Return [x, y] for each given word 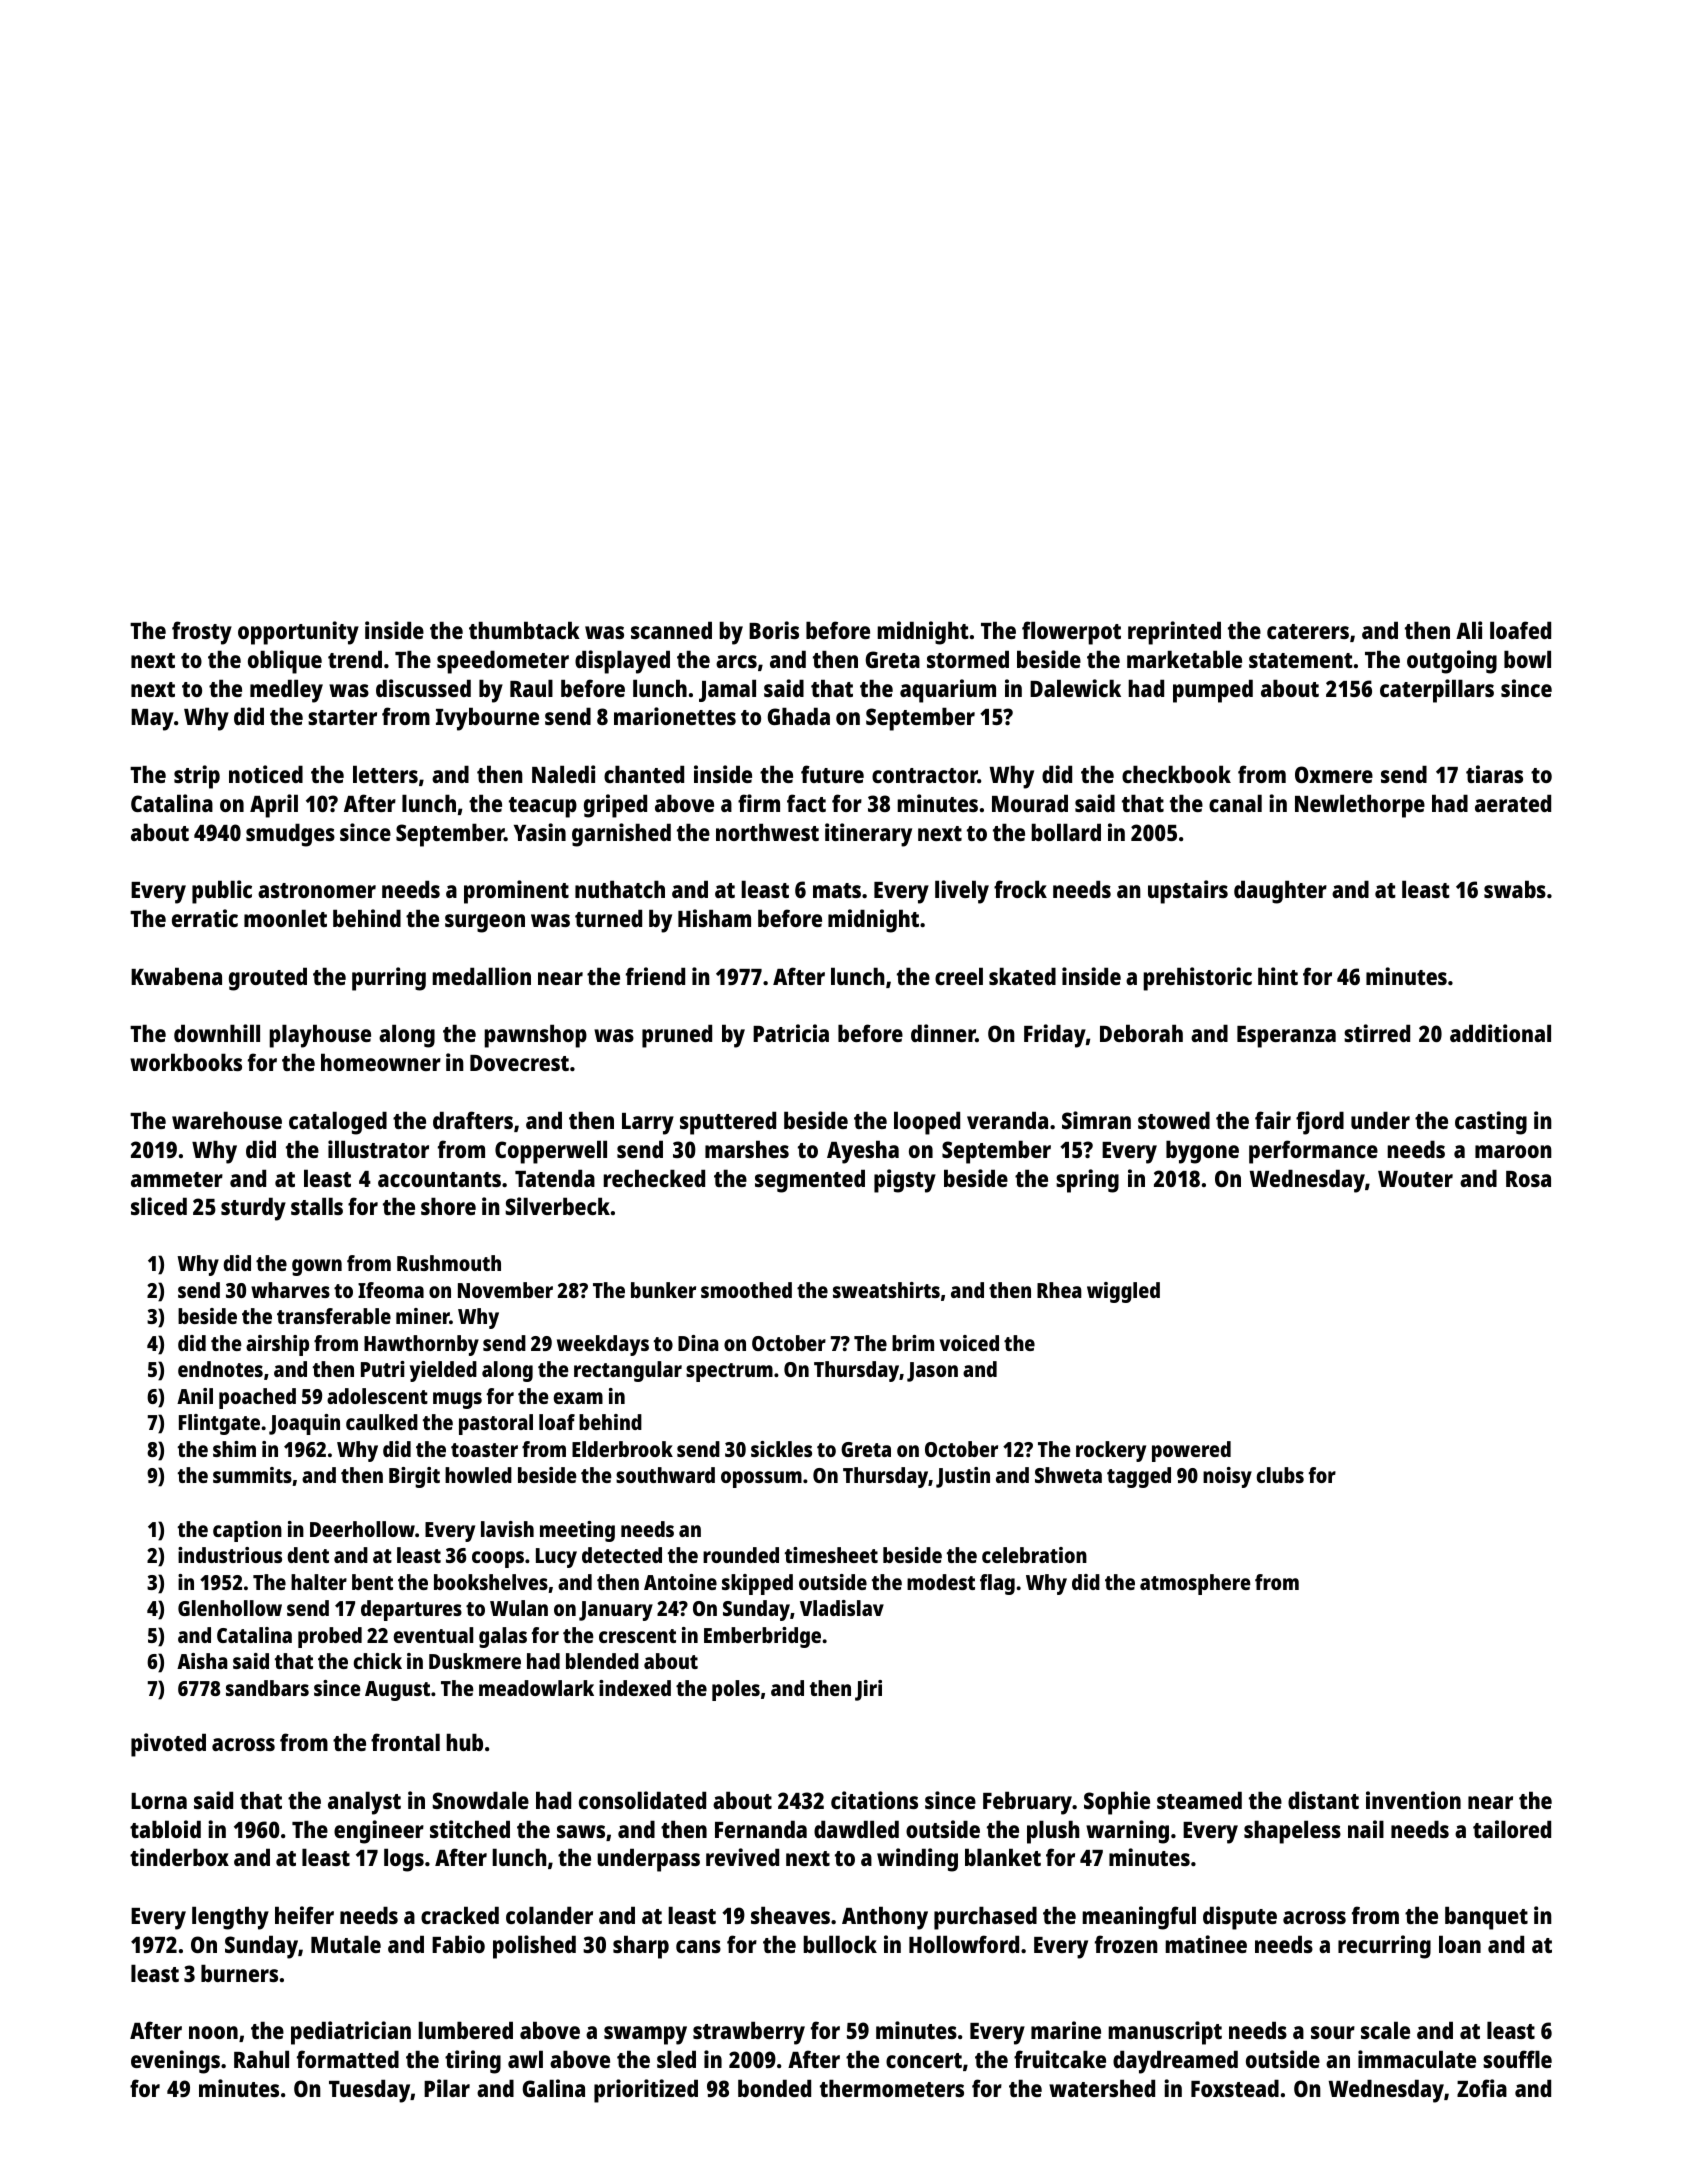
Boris [774, 630]
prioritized [646, 2091]
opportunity [298, 633]
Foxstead [1235, 2088]
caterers [1308, 631]
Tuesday [370, 2091]
